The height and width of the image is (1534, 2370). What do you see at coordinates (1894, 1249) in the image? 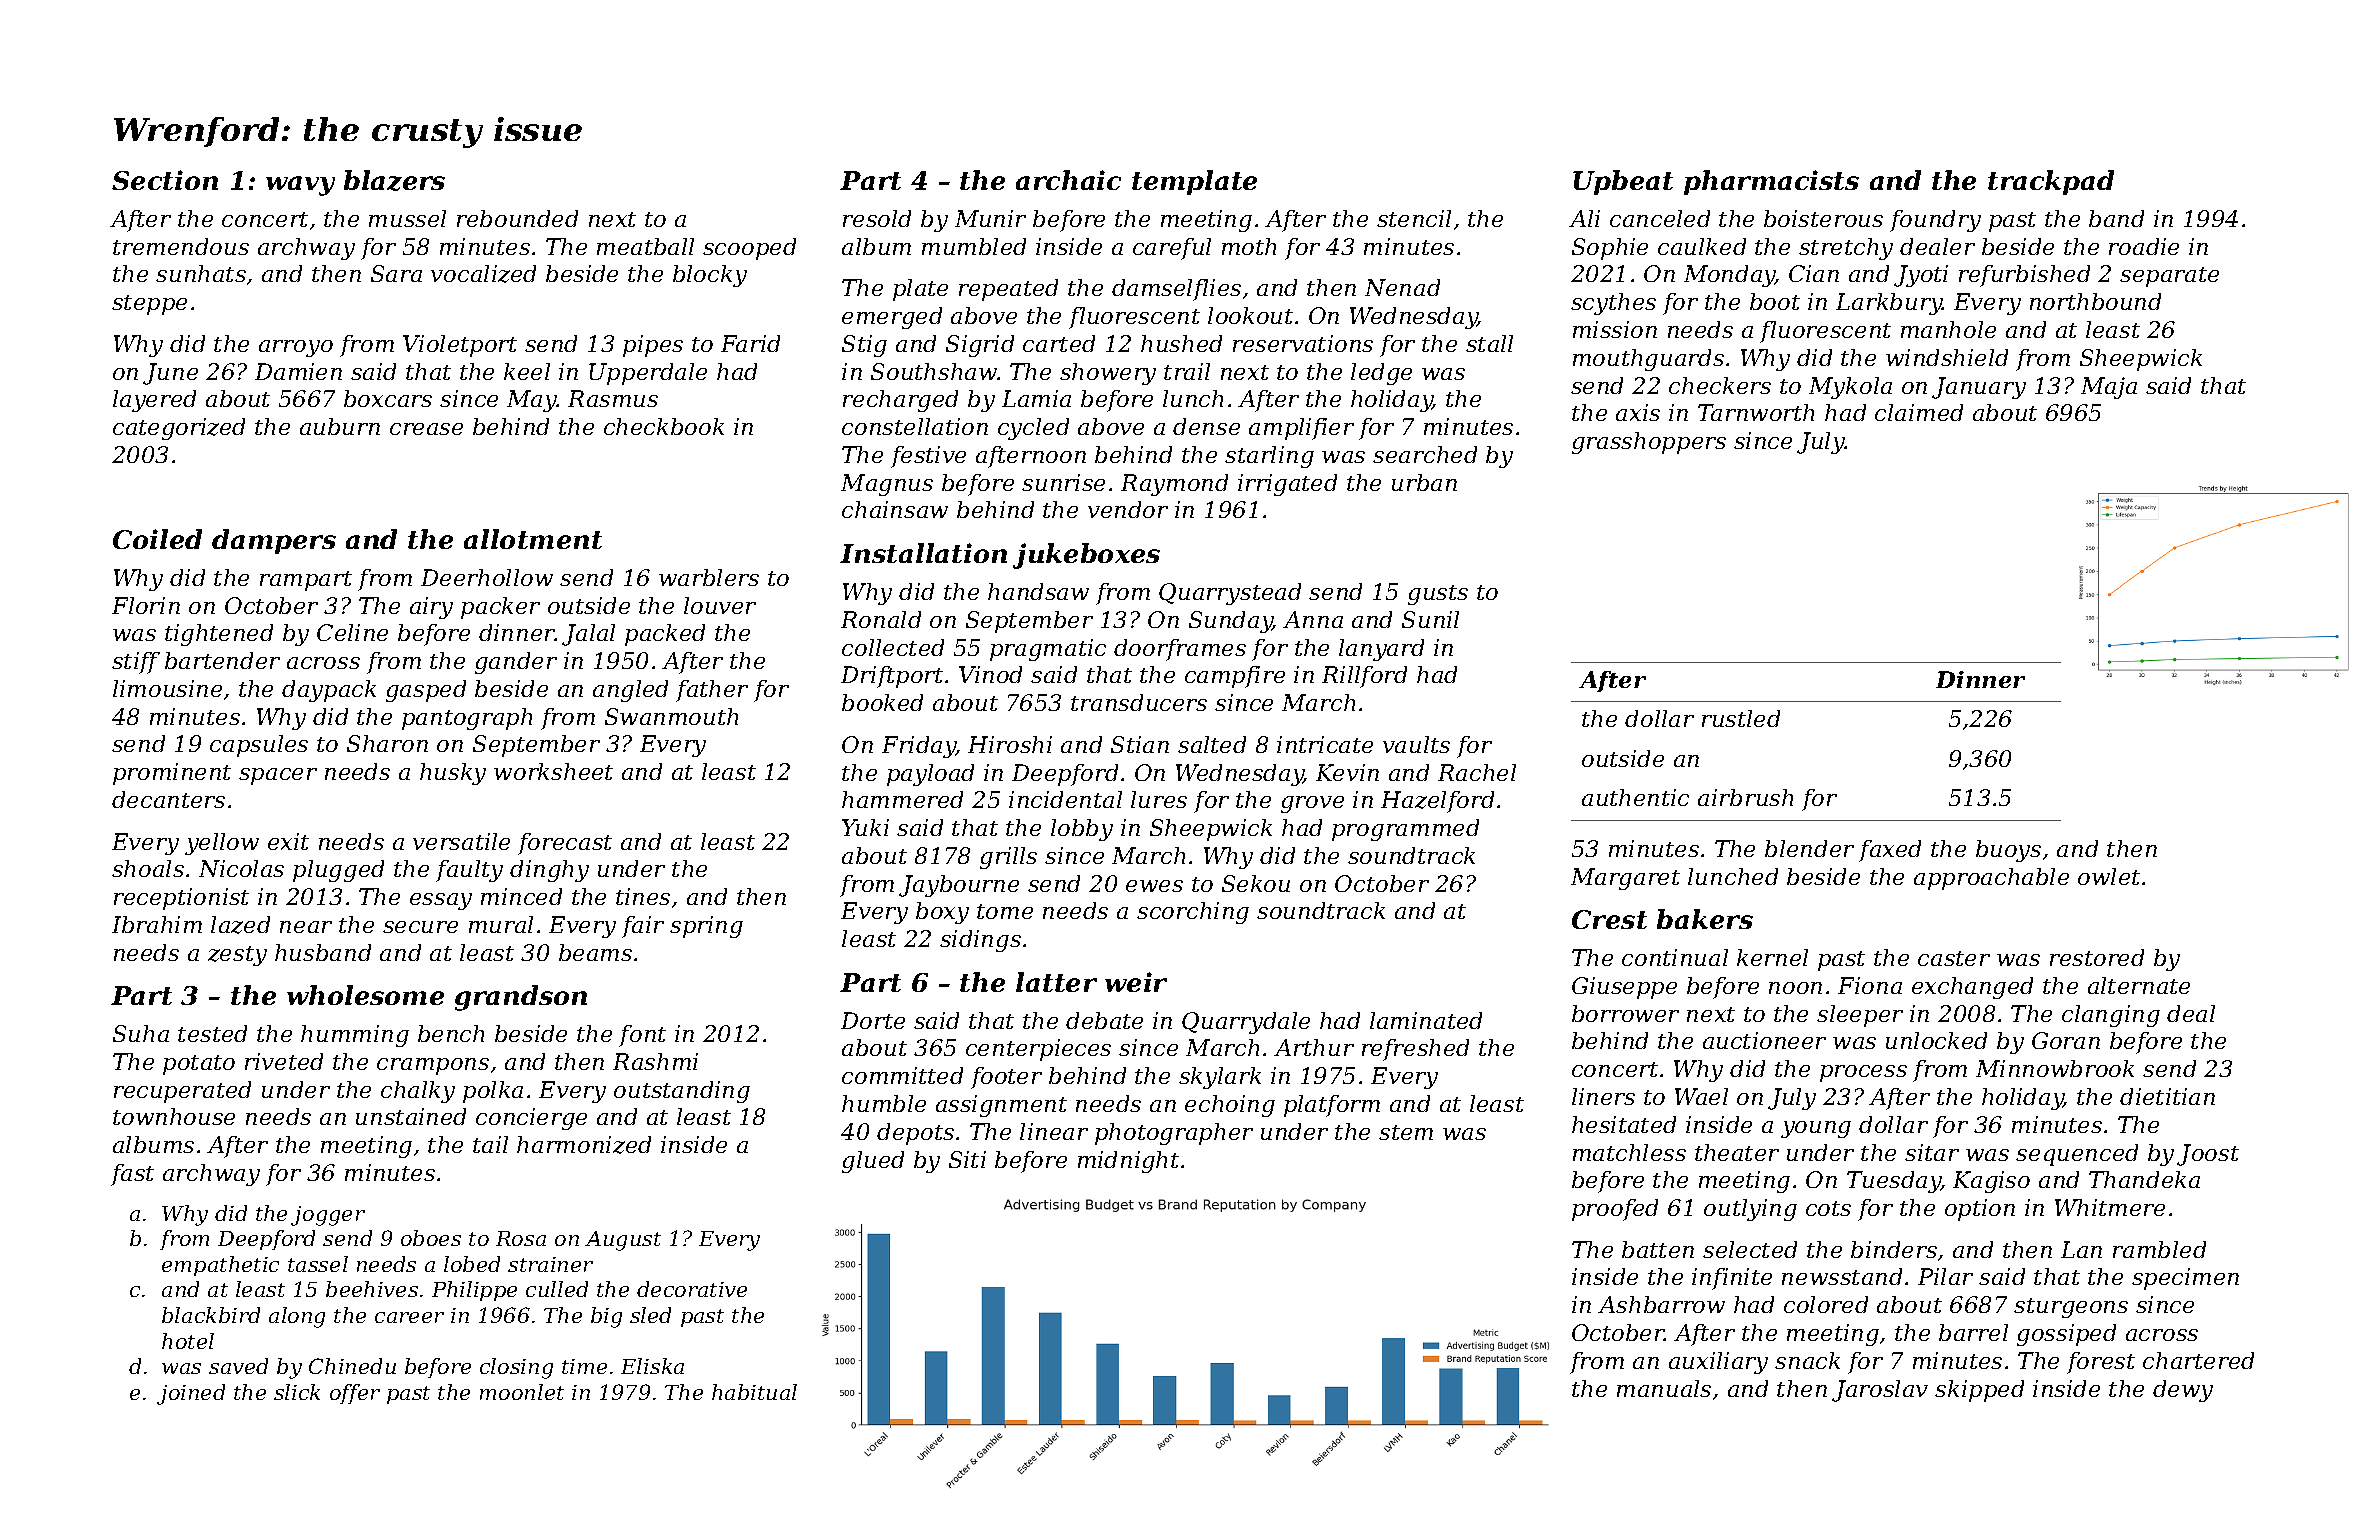
I see `binders` at bounding box center [1894, 1249].
